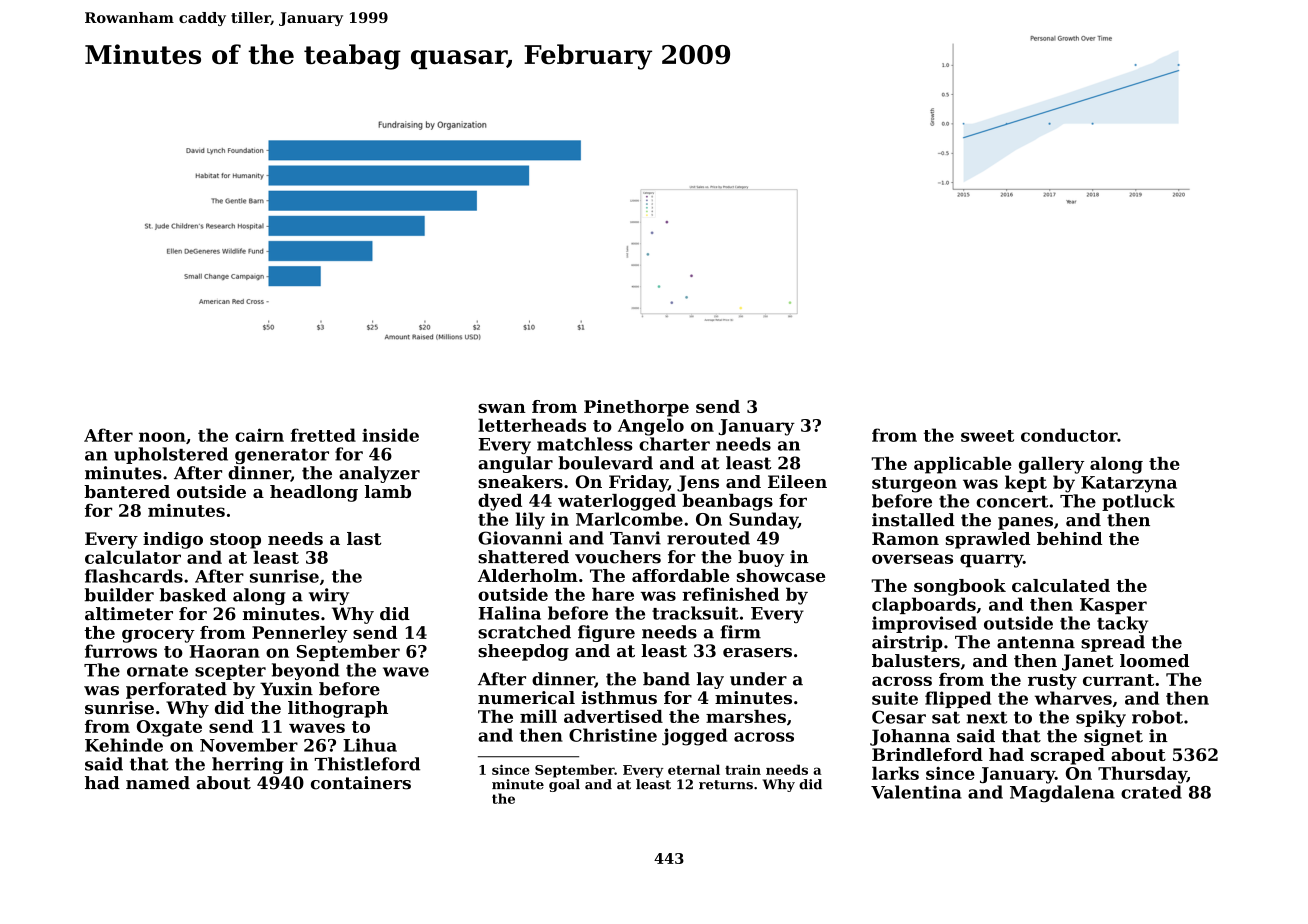 The image size is (1308, 924). What do you see at coordinates (636, 408) in the screenshot?
I see `Pinethorpe` at bounding box center [636, 408].
